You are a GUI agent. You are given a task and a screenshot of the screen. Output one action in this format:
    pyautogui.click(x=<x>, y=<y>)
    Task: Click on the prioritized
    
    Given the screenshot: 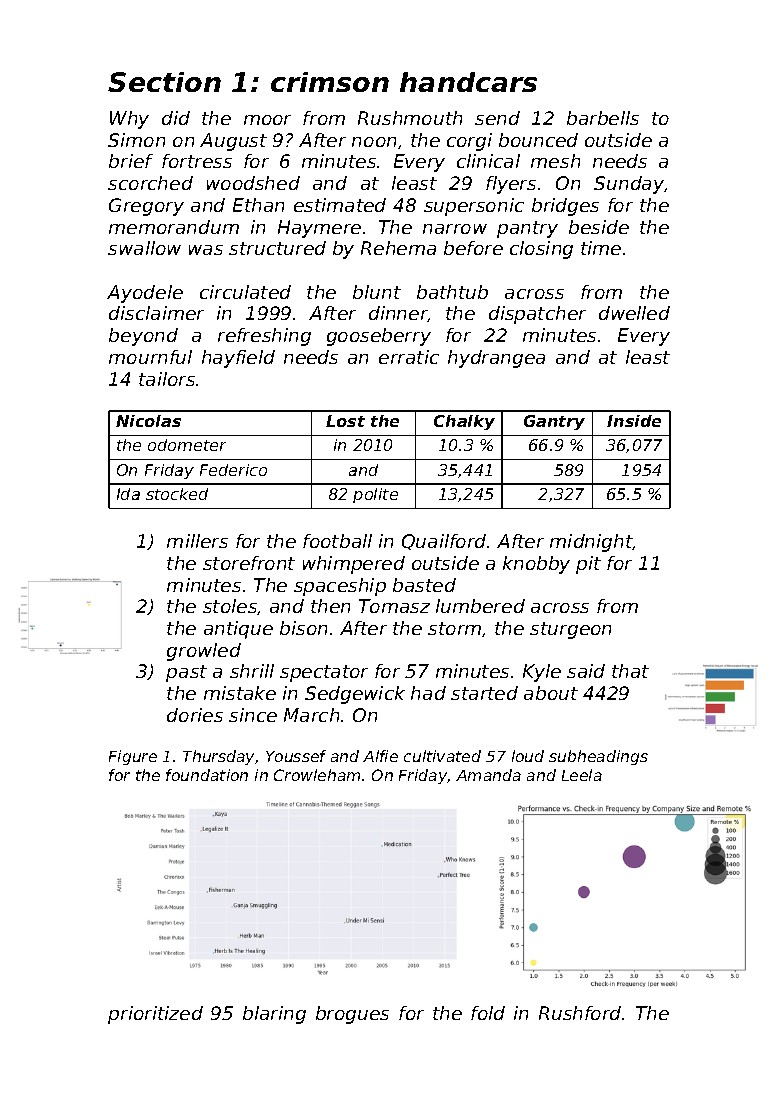 What is the action you would take?
    pyautogui.click(x=155, y=1015)
